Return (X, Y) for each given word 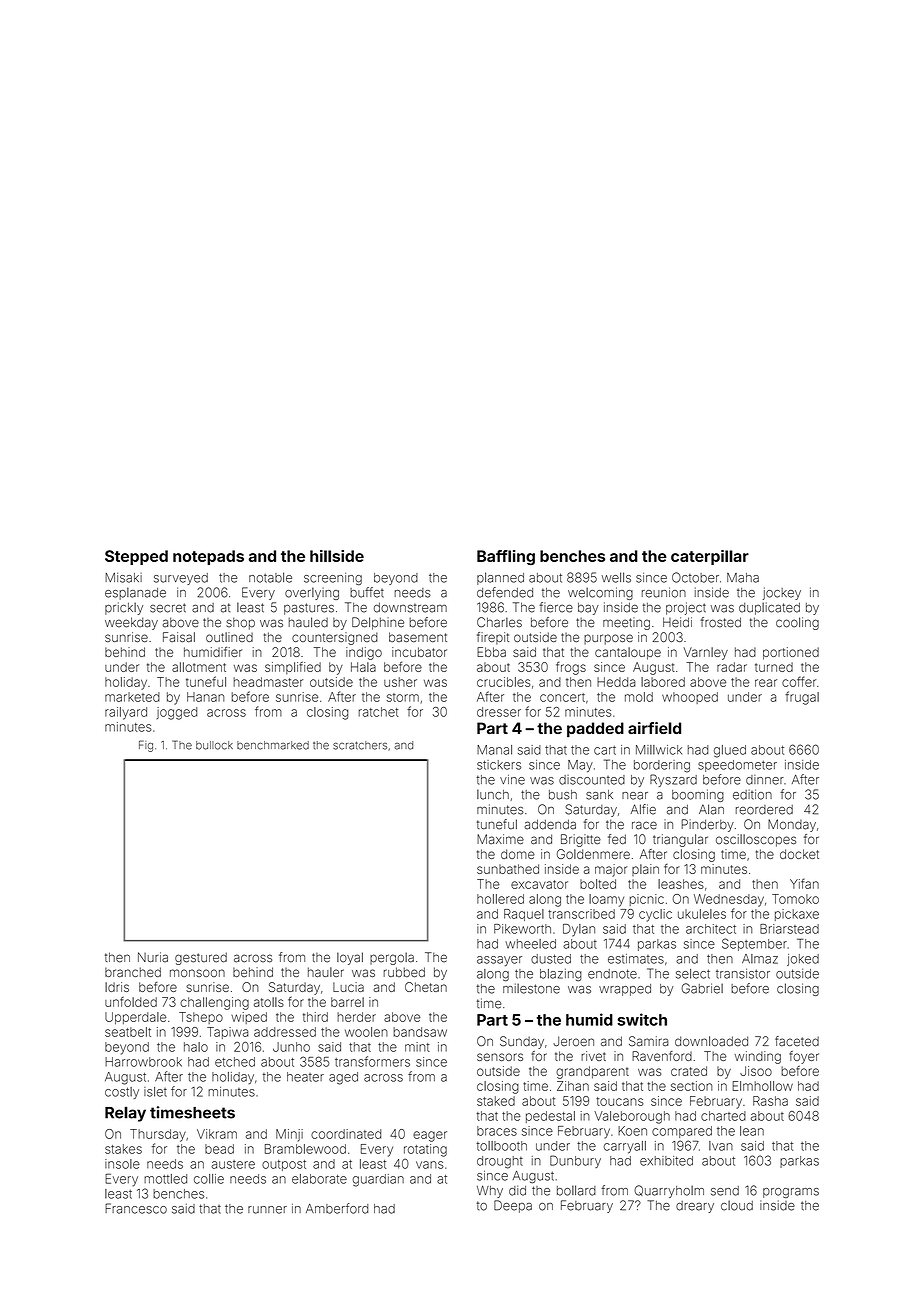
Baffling (506, 557)
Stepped (136, 557)
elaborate (319, 1179)
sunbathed (508, 869)
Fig (146, 746)
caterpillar (710, 557)
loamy (606, 900)
